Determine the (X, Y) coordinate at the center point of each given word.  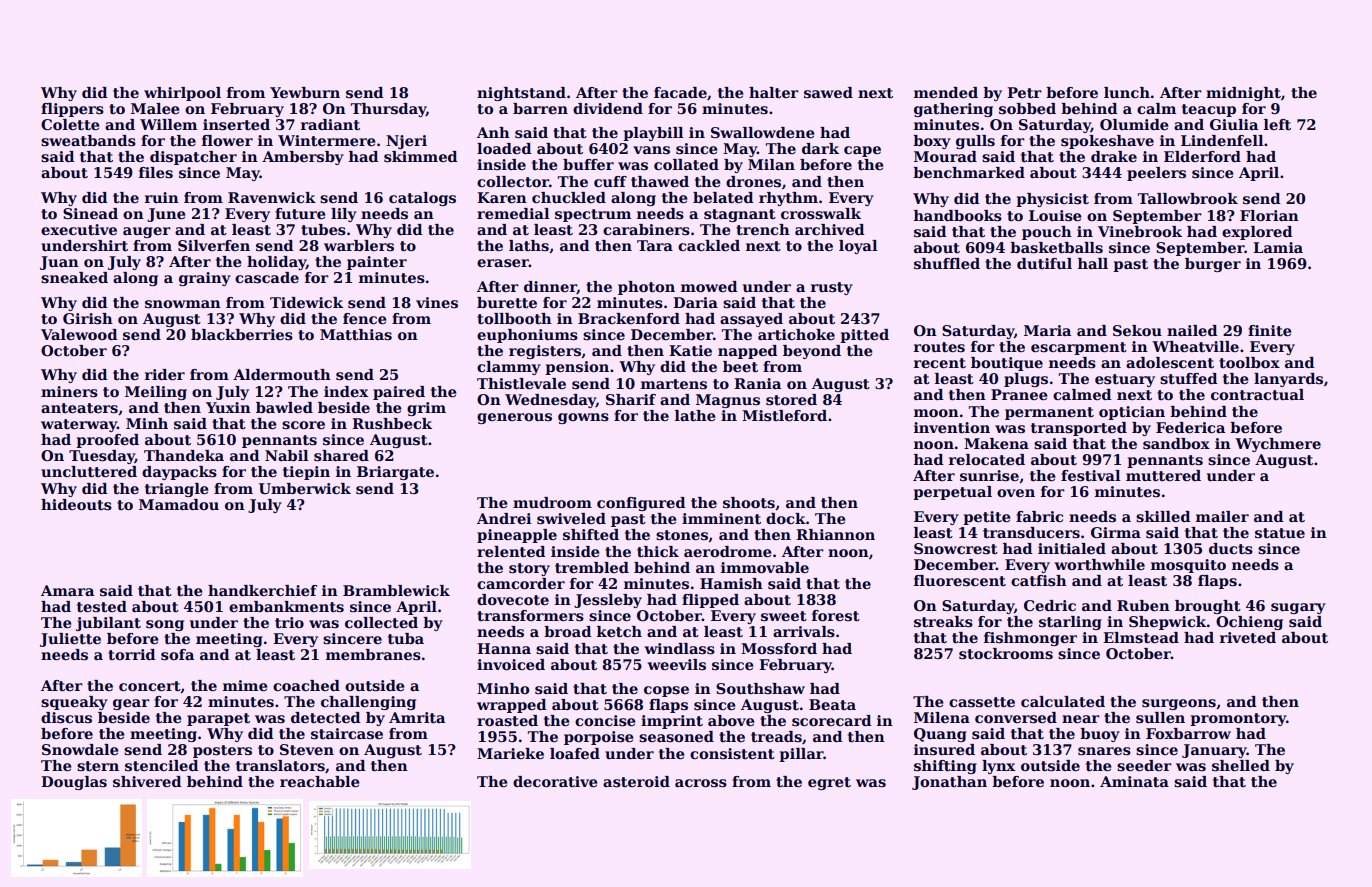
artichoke (796, 334)
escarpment (1079, 348)
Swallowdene (763, 132)
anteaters (79, 408)
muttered (1163, 476)
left (1277, 125)
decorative (555, 781)
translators (280, 766)
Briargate (395, 473)
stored (791, 400)
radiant (330, 125)
